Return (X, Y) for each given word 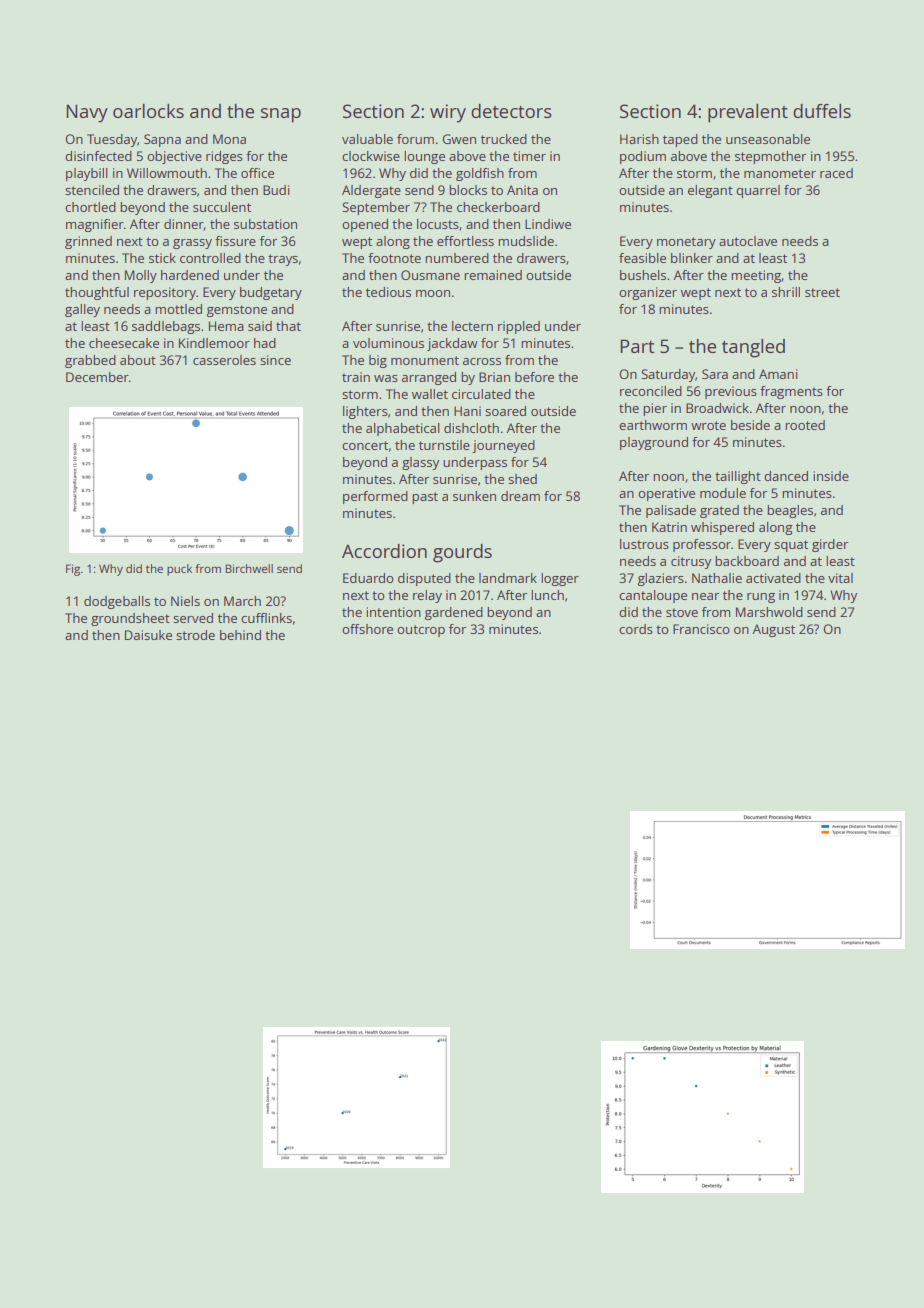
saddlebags (166, 327)
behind (240, 635)
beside (750, 425)
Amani (778, 374)
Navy (87, 113)
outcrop (421, 631)
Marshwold (769, 612)
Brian (494, 377)
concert (365, 445)
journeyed (503, 446)
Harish (639, 139)
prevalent (748, 113)
